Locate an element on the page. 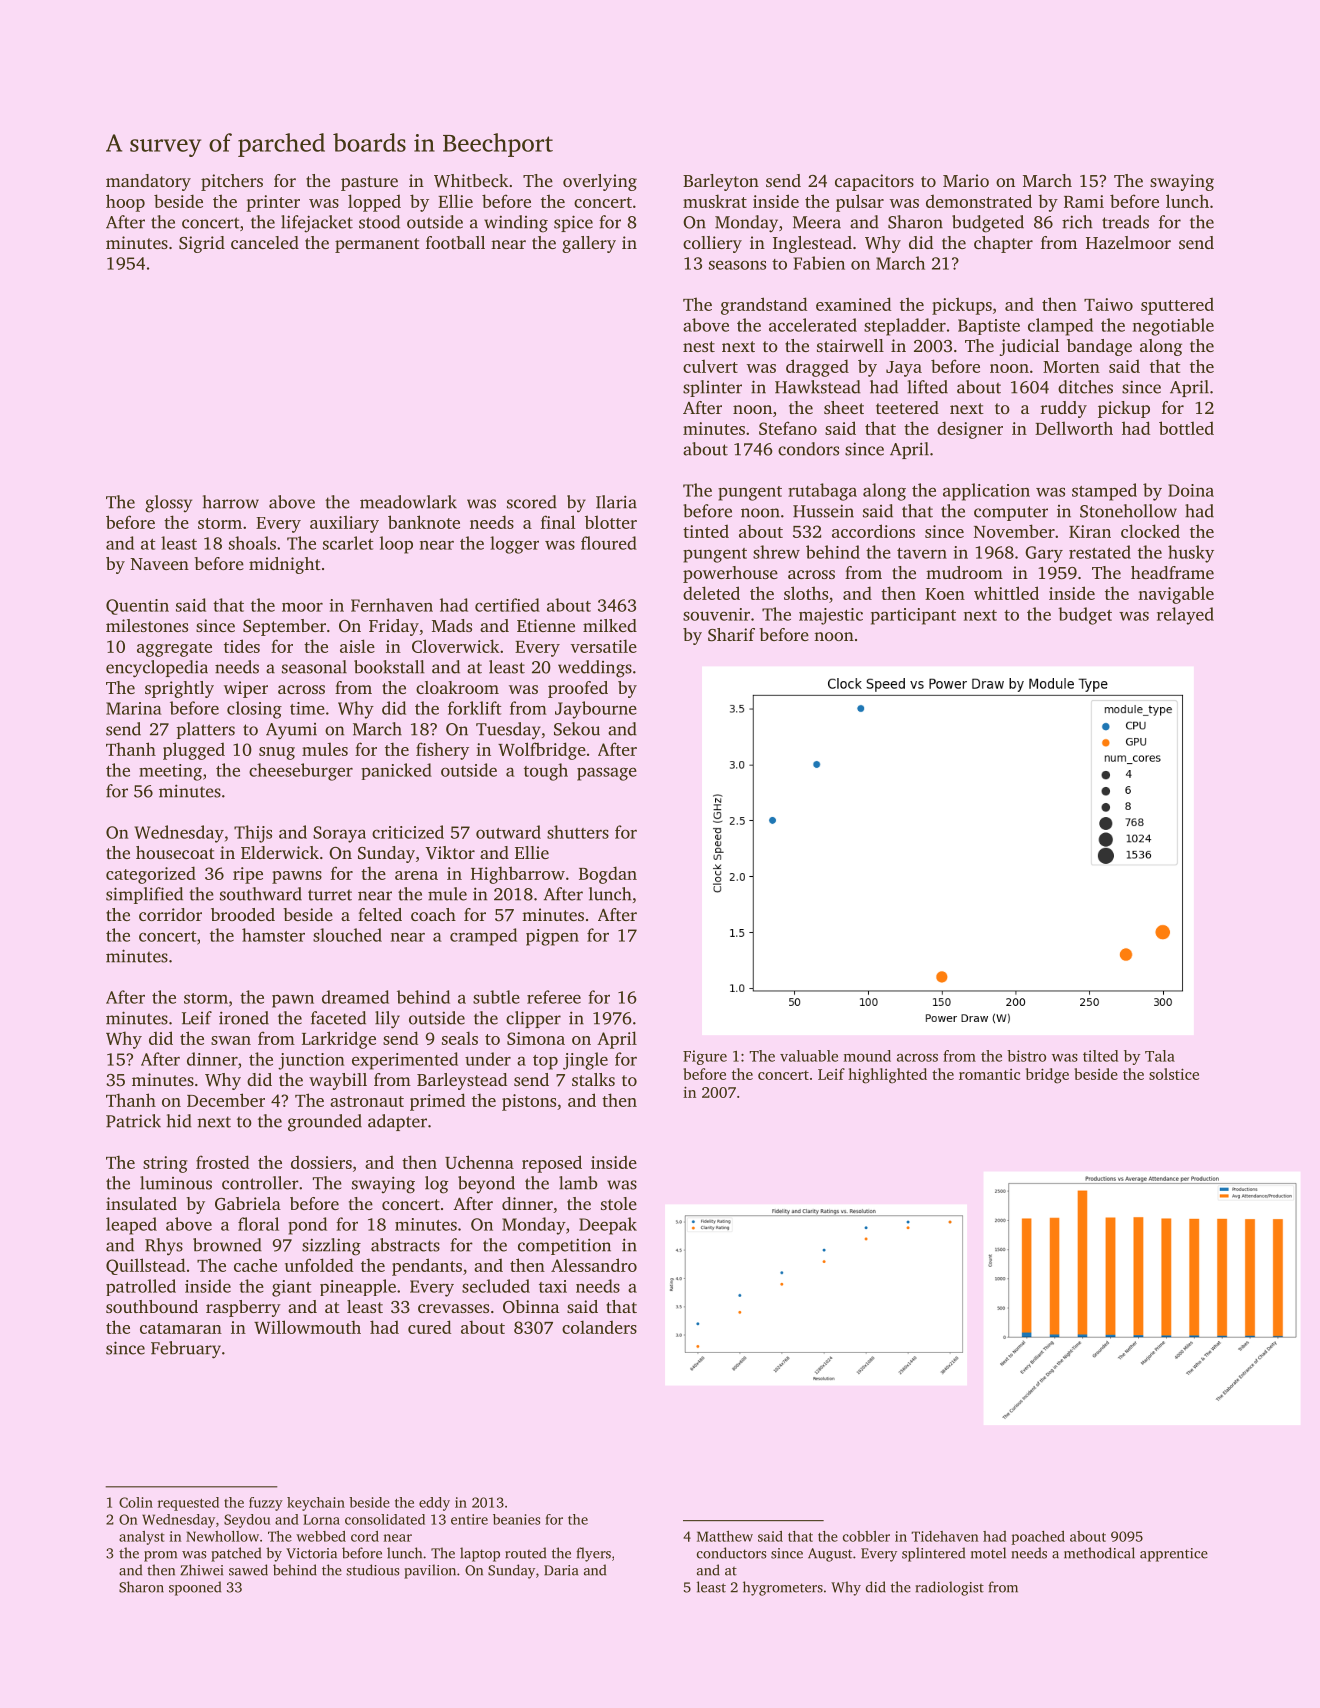 The width and height of the page is (1320, 1708). Dellworth is located at coordinates (1074, 428).
